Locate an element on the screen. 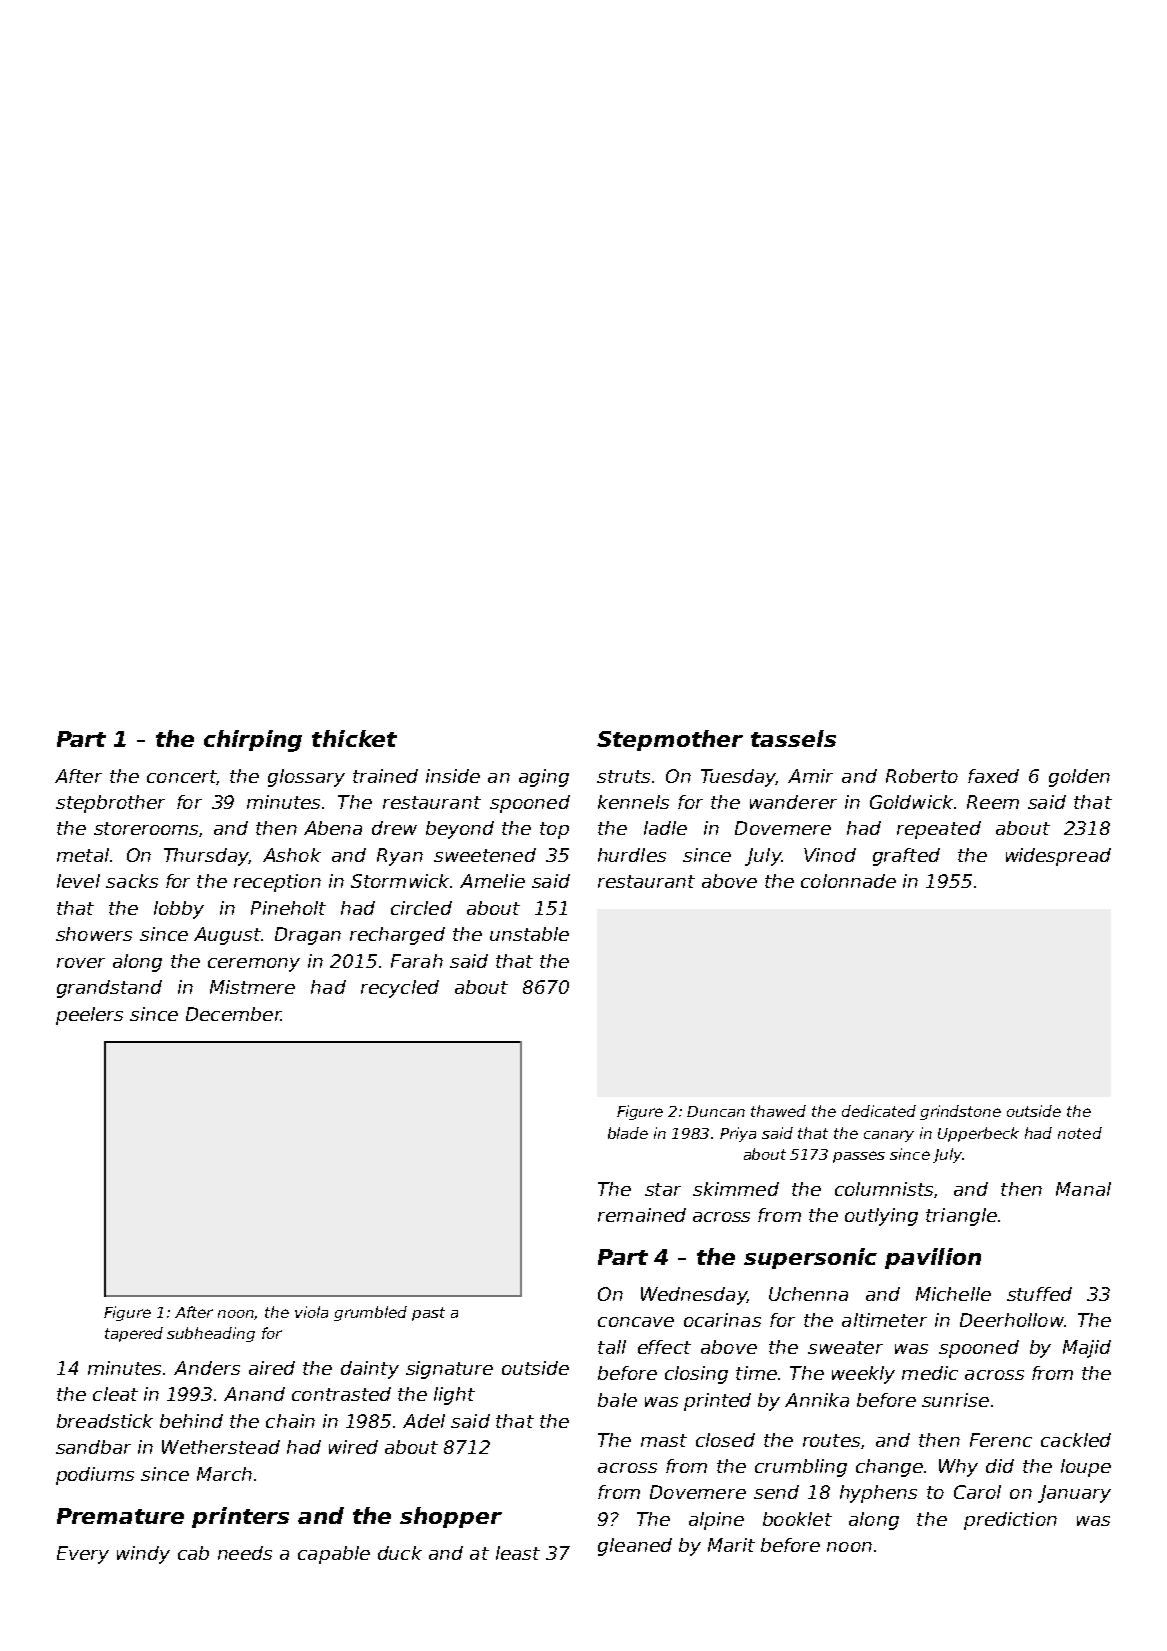 The width and height of the screenshot is (1167, 1651). hurdles is located at coordinates (632, 855).
